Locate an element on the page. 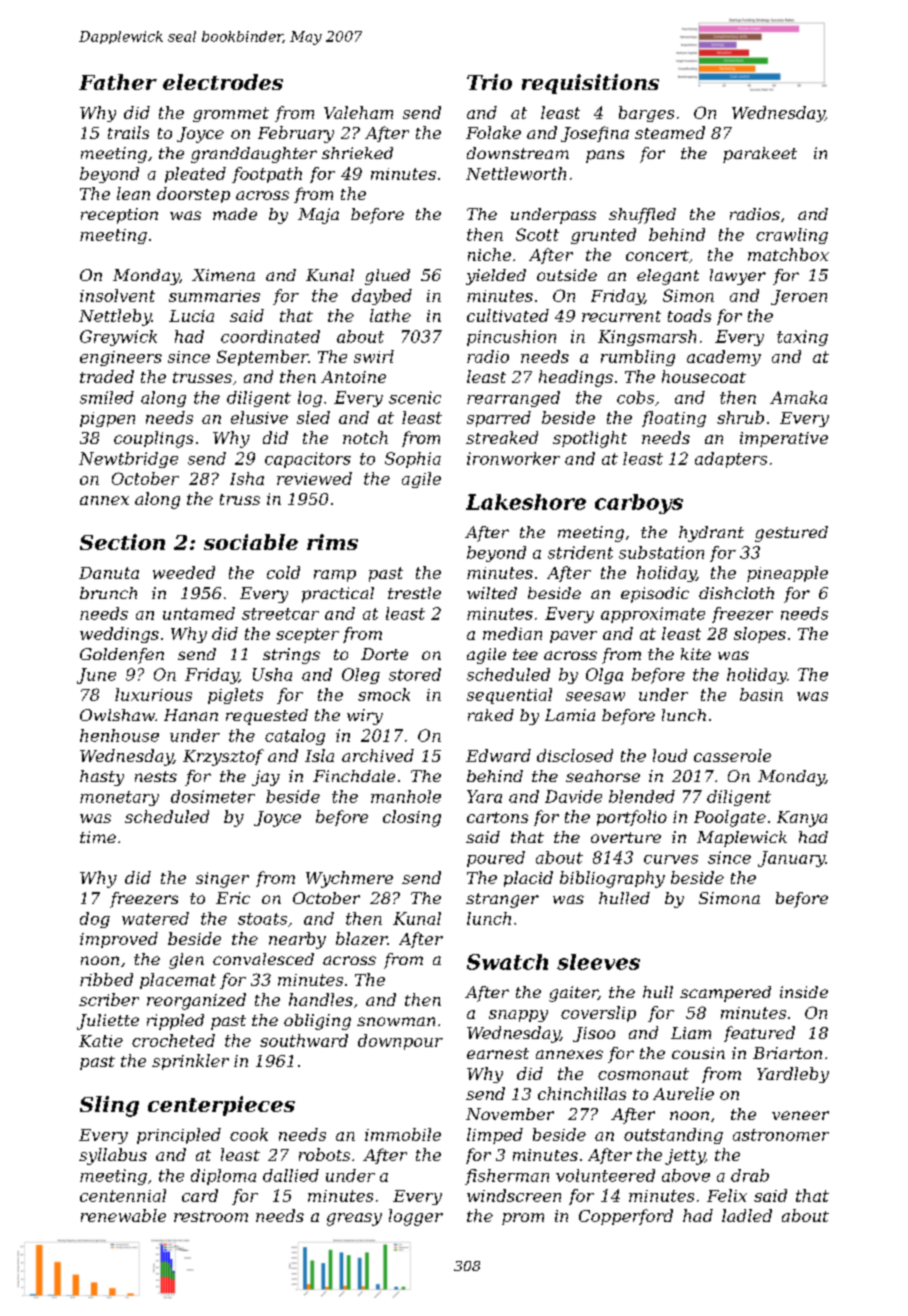 The image size is (908, 1316). jay is located at coordinates (266, 778).
